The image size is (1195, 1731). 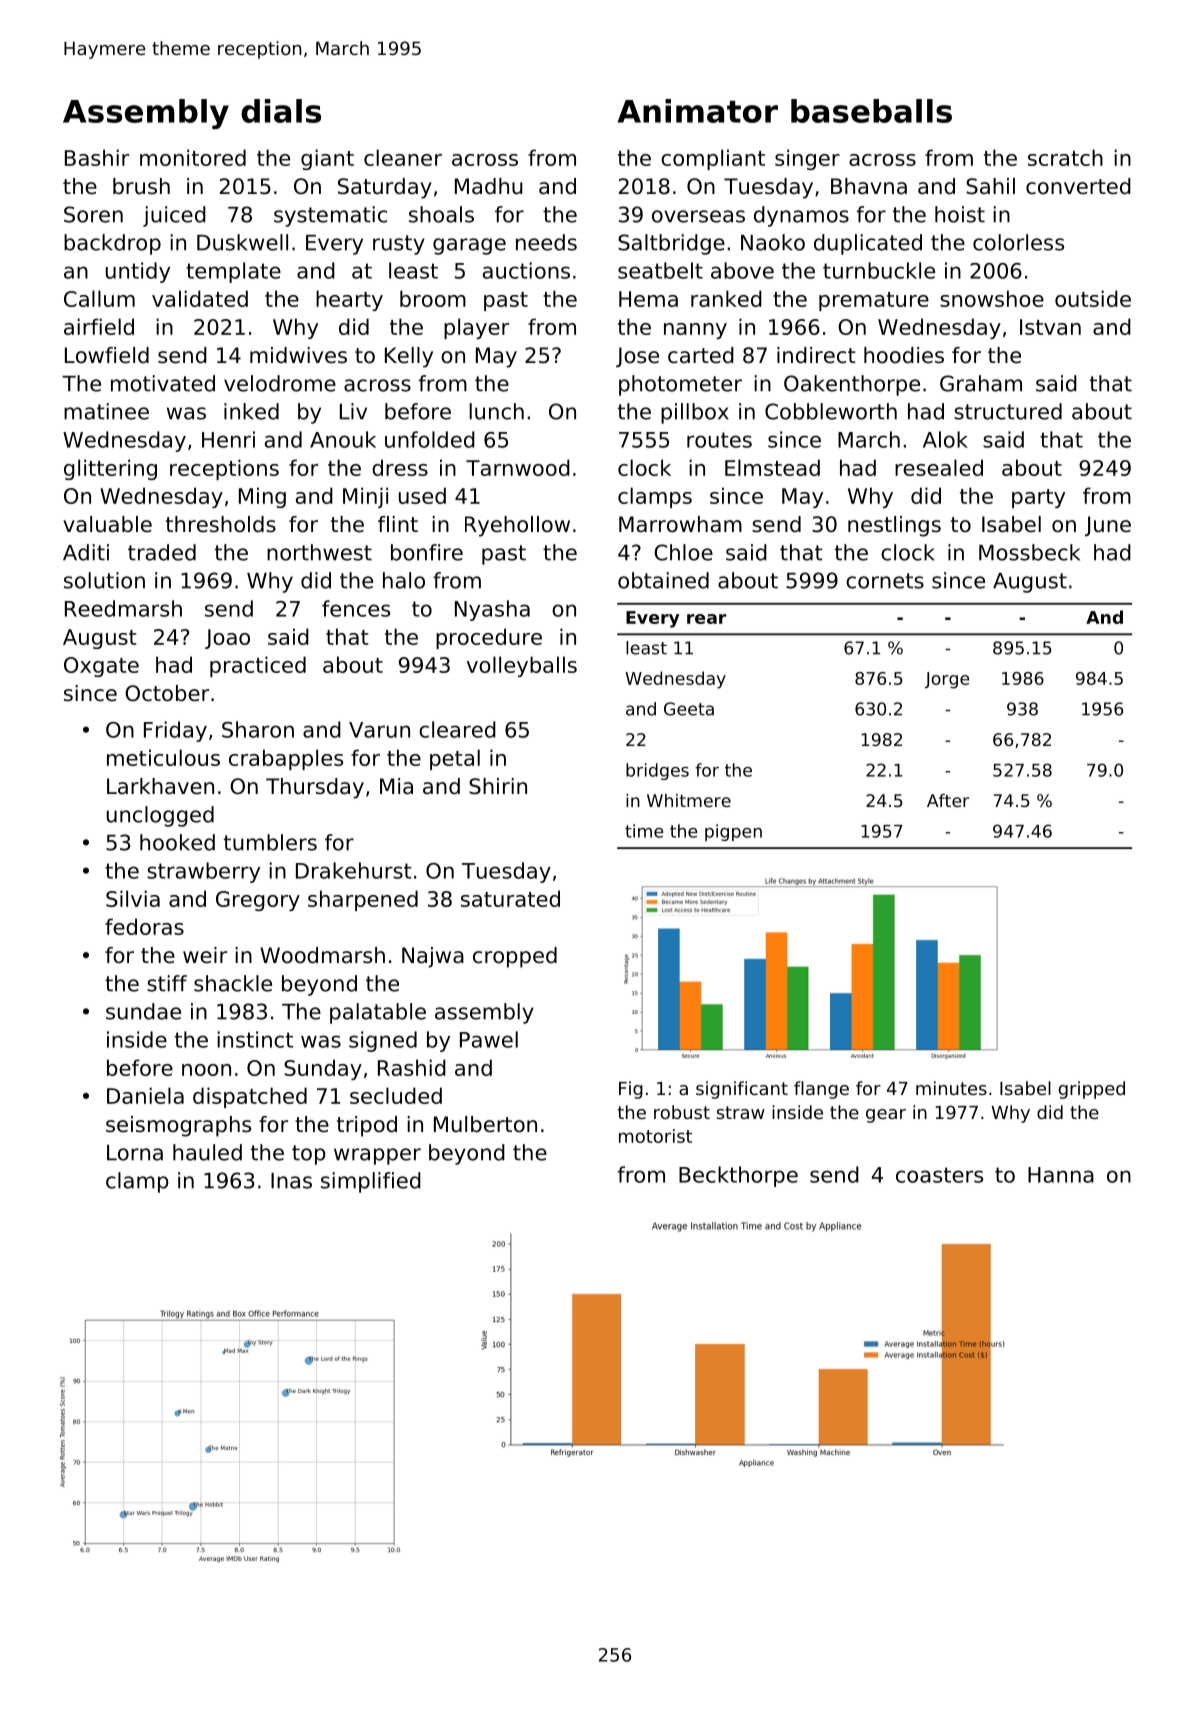 I want to click on pigpen, so click(x=733, y=832).
